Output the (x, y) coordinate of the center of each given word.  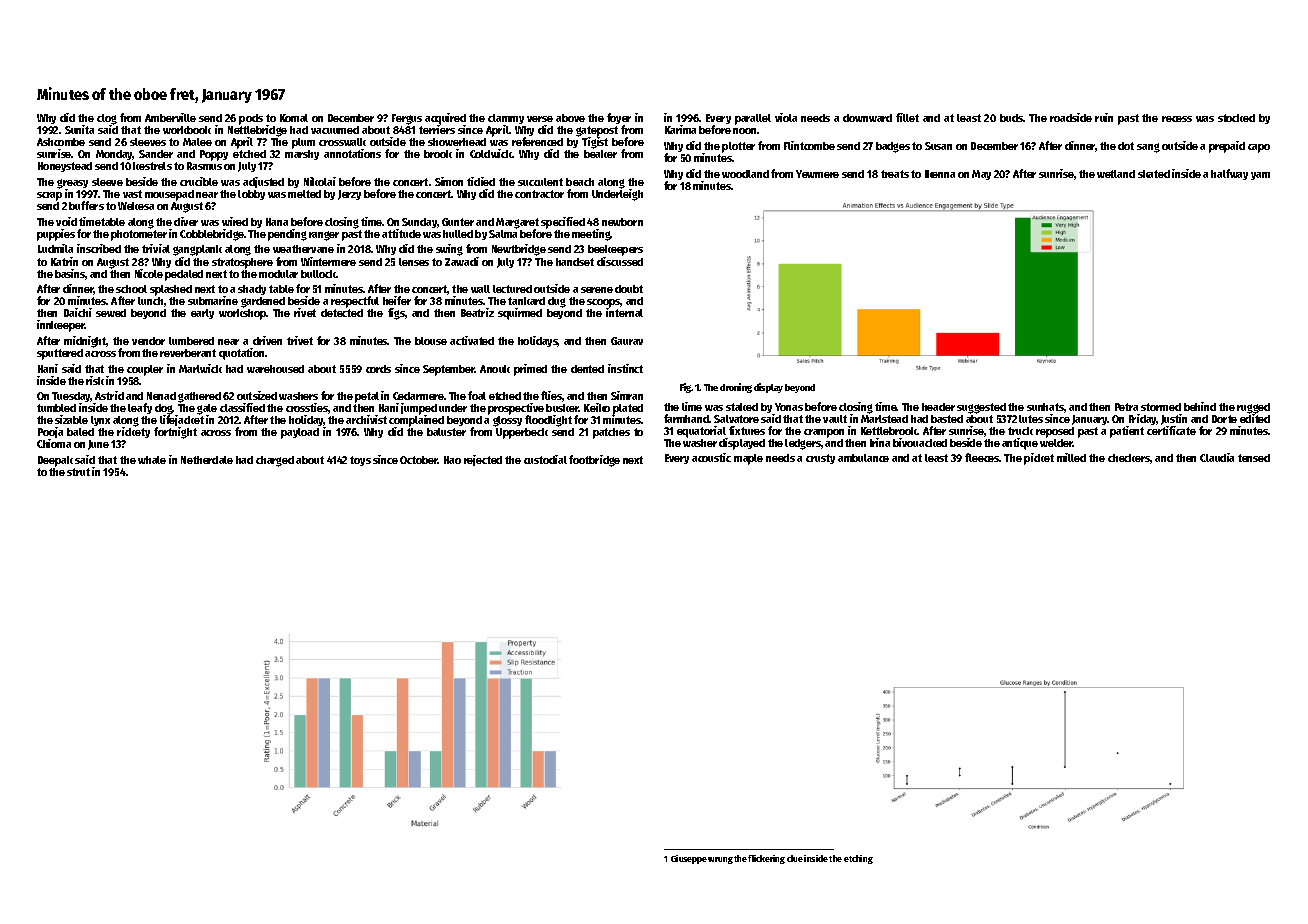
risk (95, 380)
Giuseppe (689, 859)
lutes (1031, 419)
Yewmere (817, 174)
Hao (452, 460)
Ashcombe (61, 142)
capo (1259, 148)
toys (360, 461)
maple (748, 459)
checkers (1129, 458)
